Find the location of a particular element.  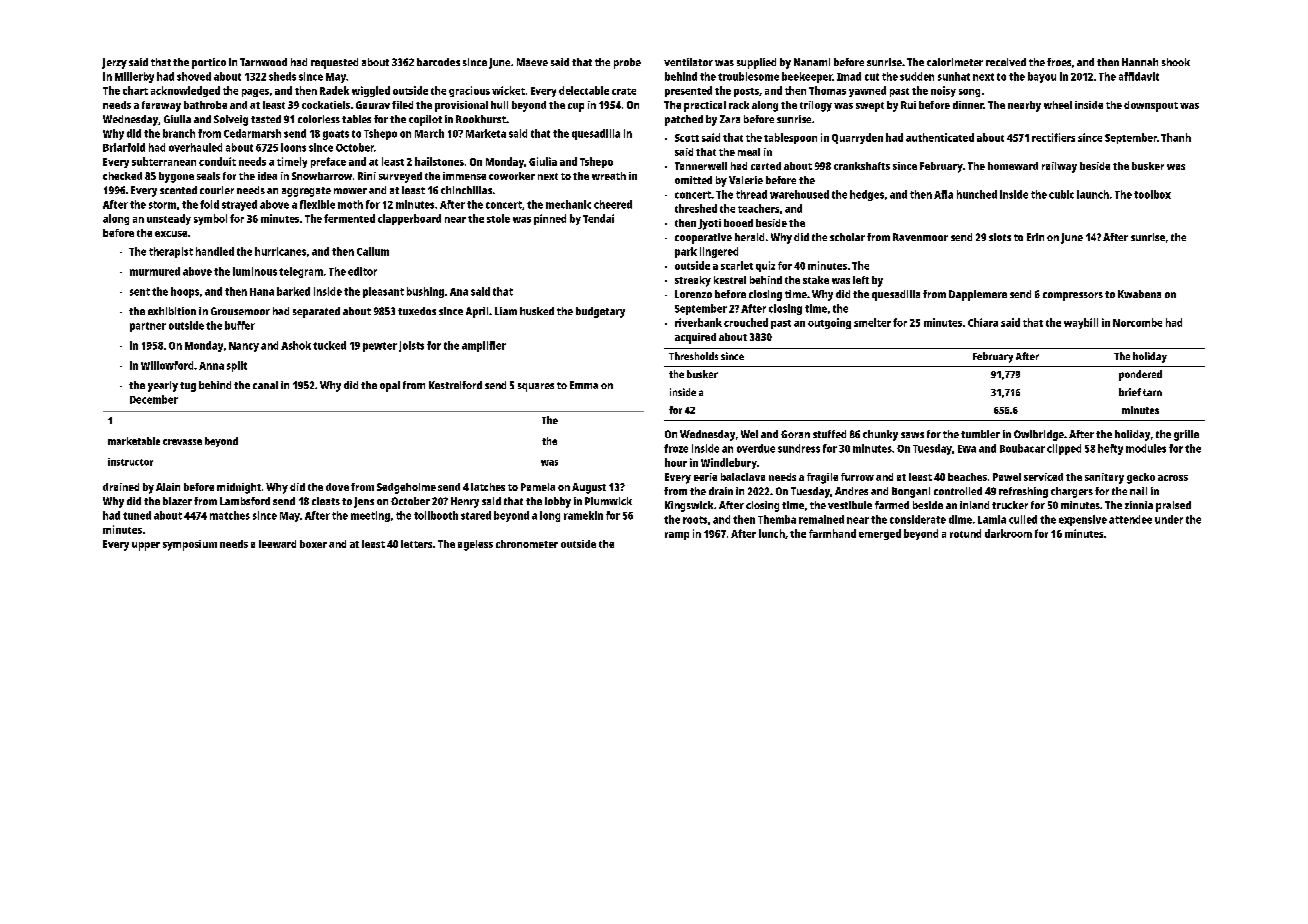

Ravenmoor is located at coordinates (920, 237).
